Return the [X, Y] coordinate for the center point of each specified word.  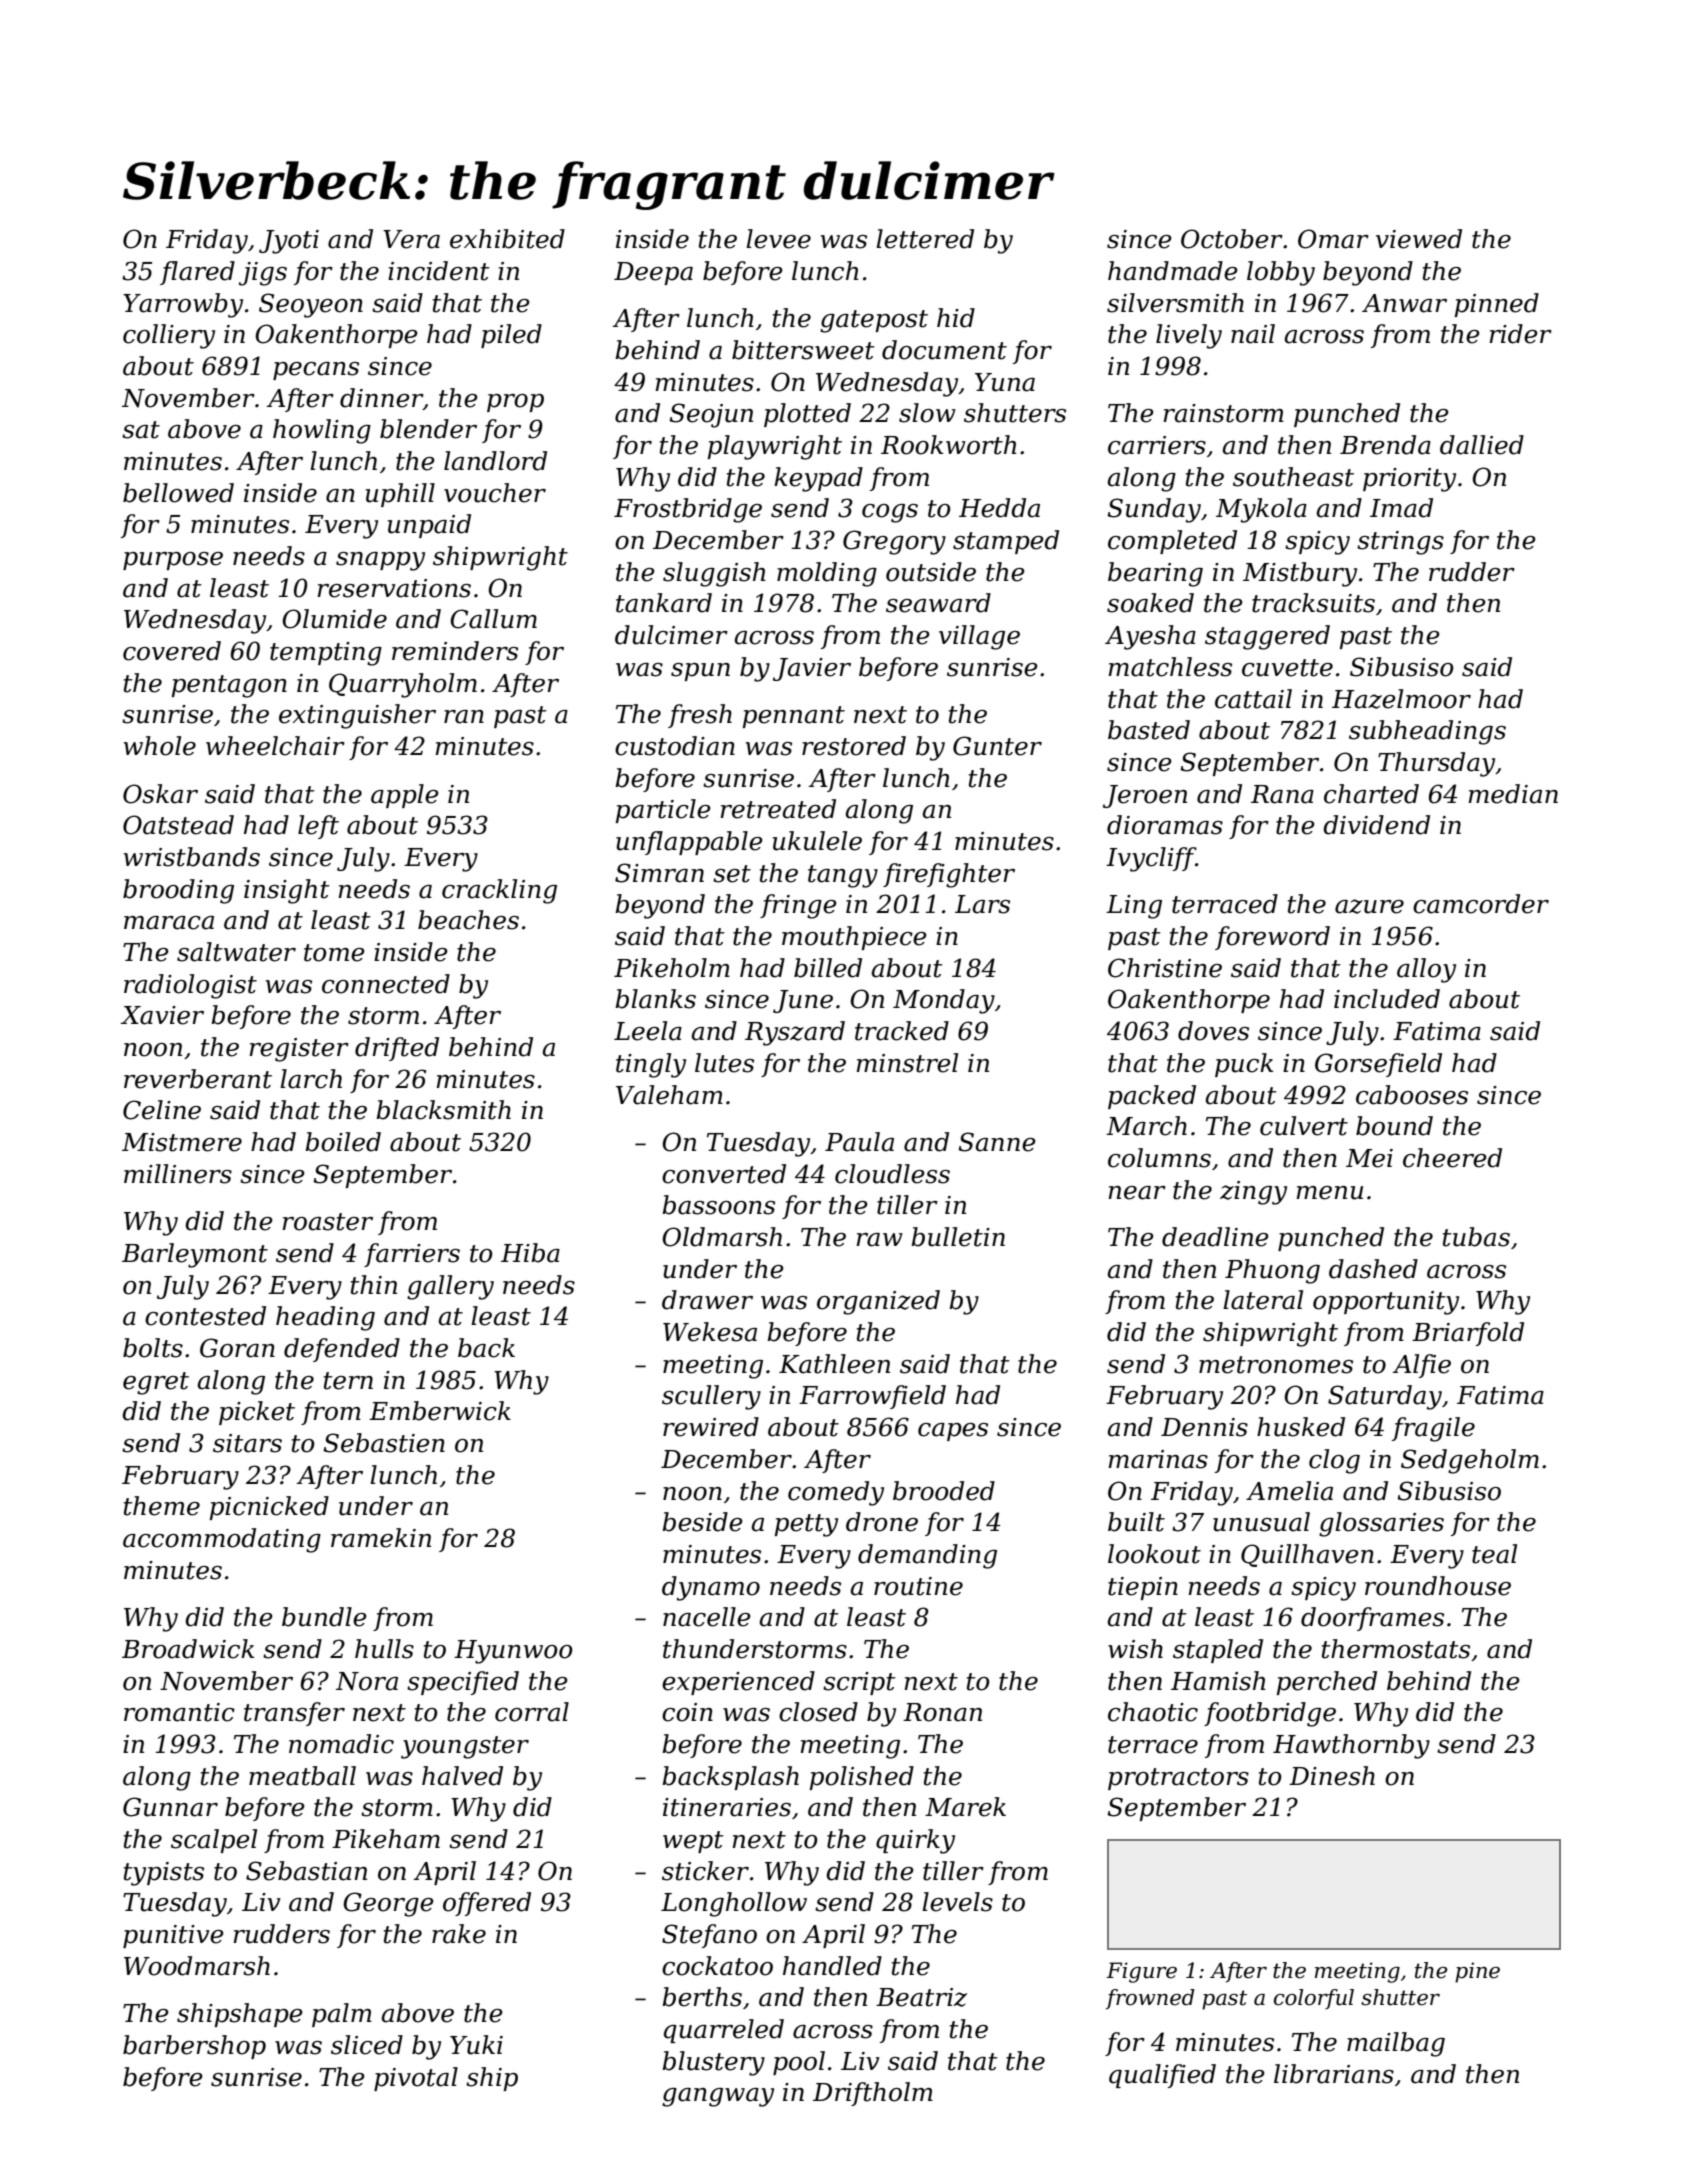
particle [663, 811]
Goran [237, 1348]
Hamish [1218, 1681]
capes [953, 1432]
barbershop [194, 2047]
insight [287, 891]
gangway [718, 2097]
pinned [1497, 305]
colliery [169, 336]
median [1513, 794]
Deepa [653, 273]
